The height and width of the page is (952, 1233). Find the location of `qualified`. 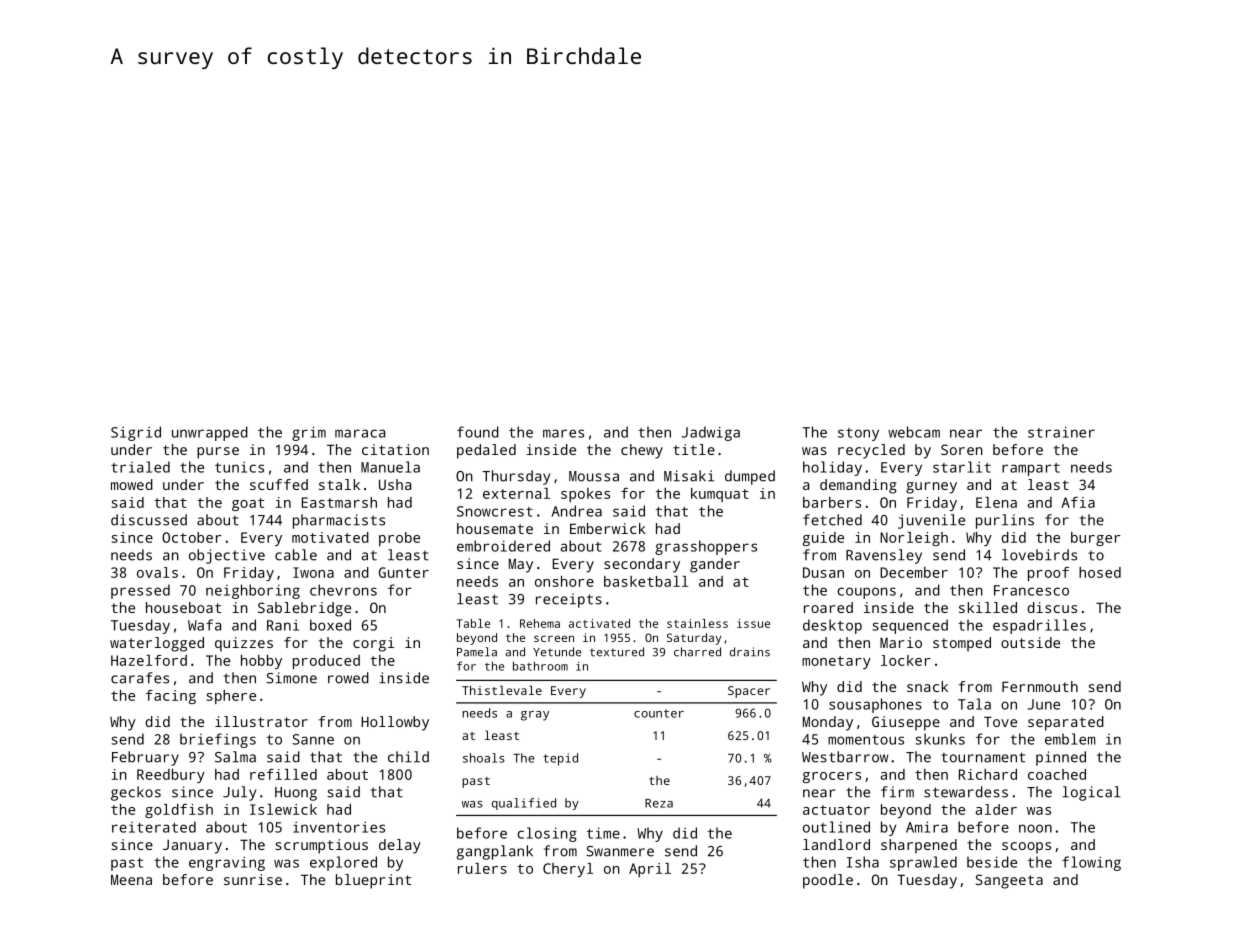

qualified is located at coordinates (524, 804).
